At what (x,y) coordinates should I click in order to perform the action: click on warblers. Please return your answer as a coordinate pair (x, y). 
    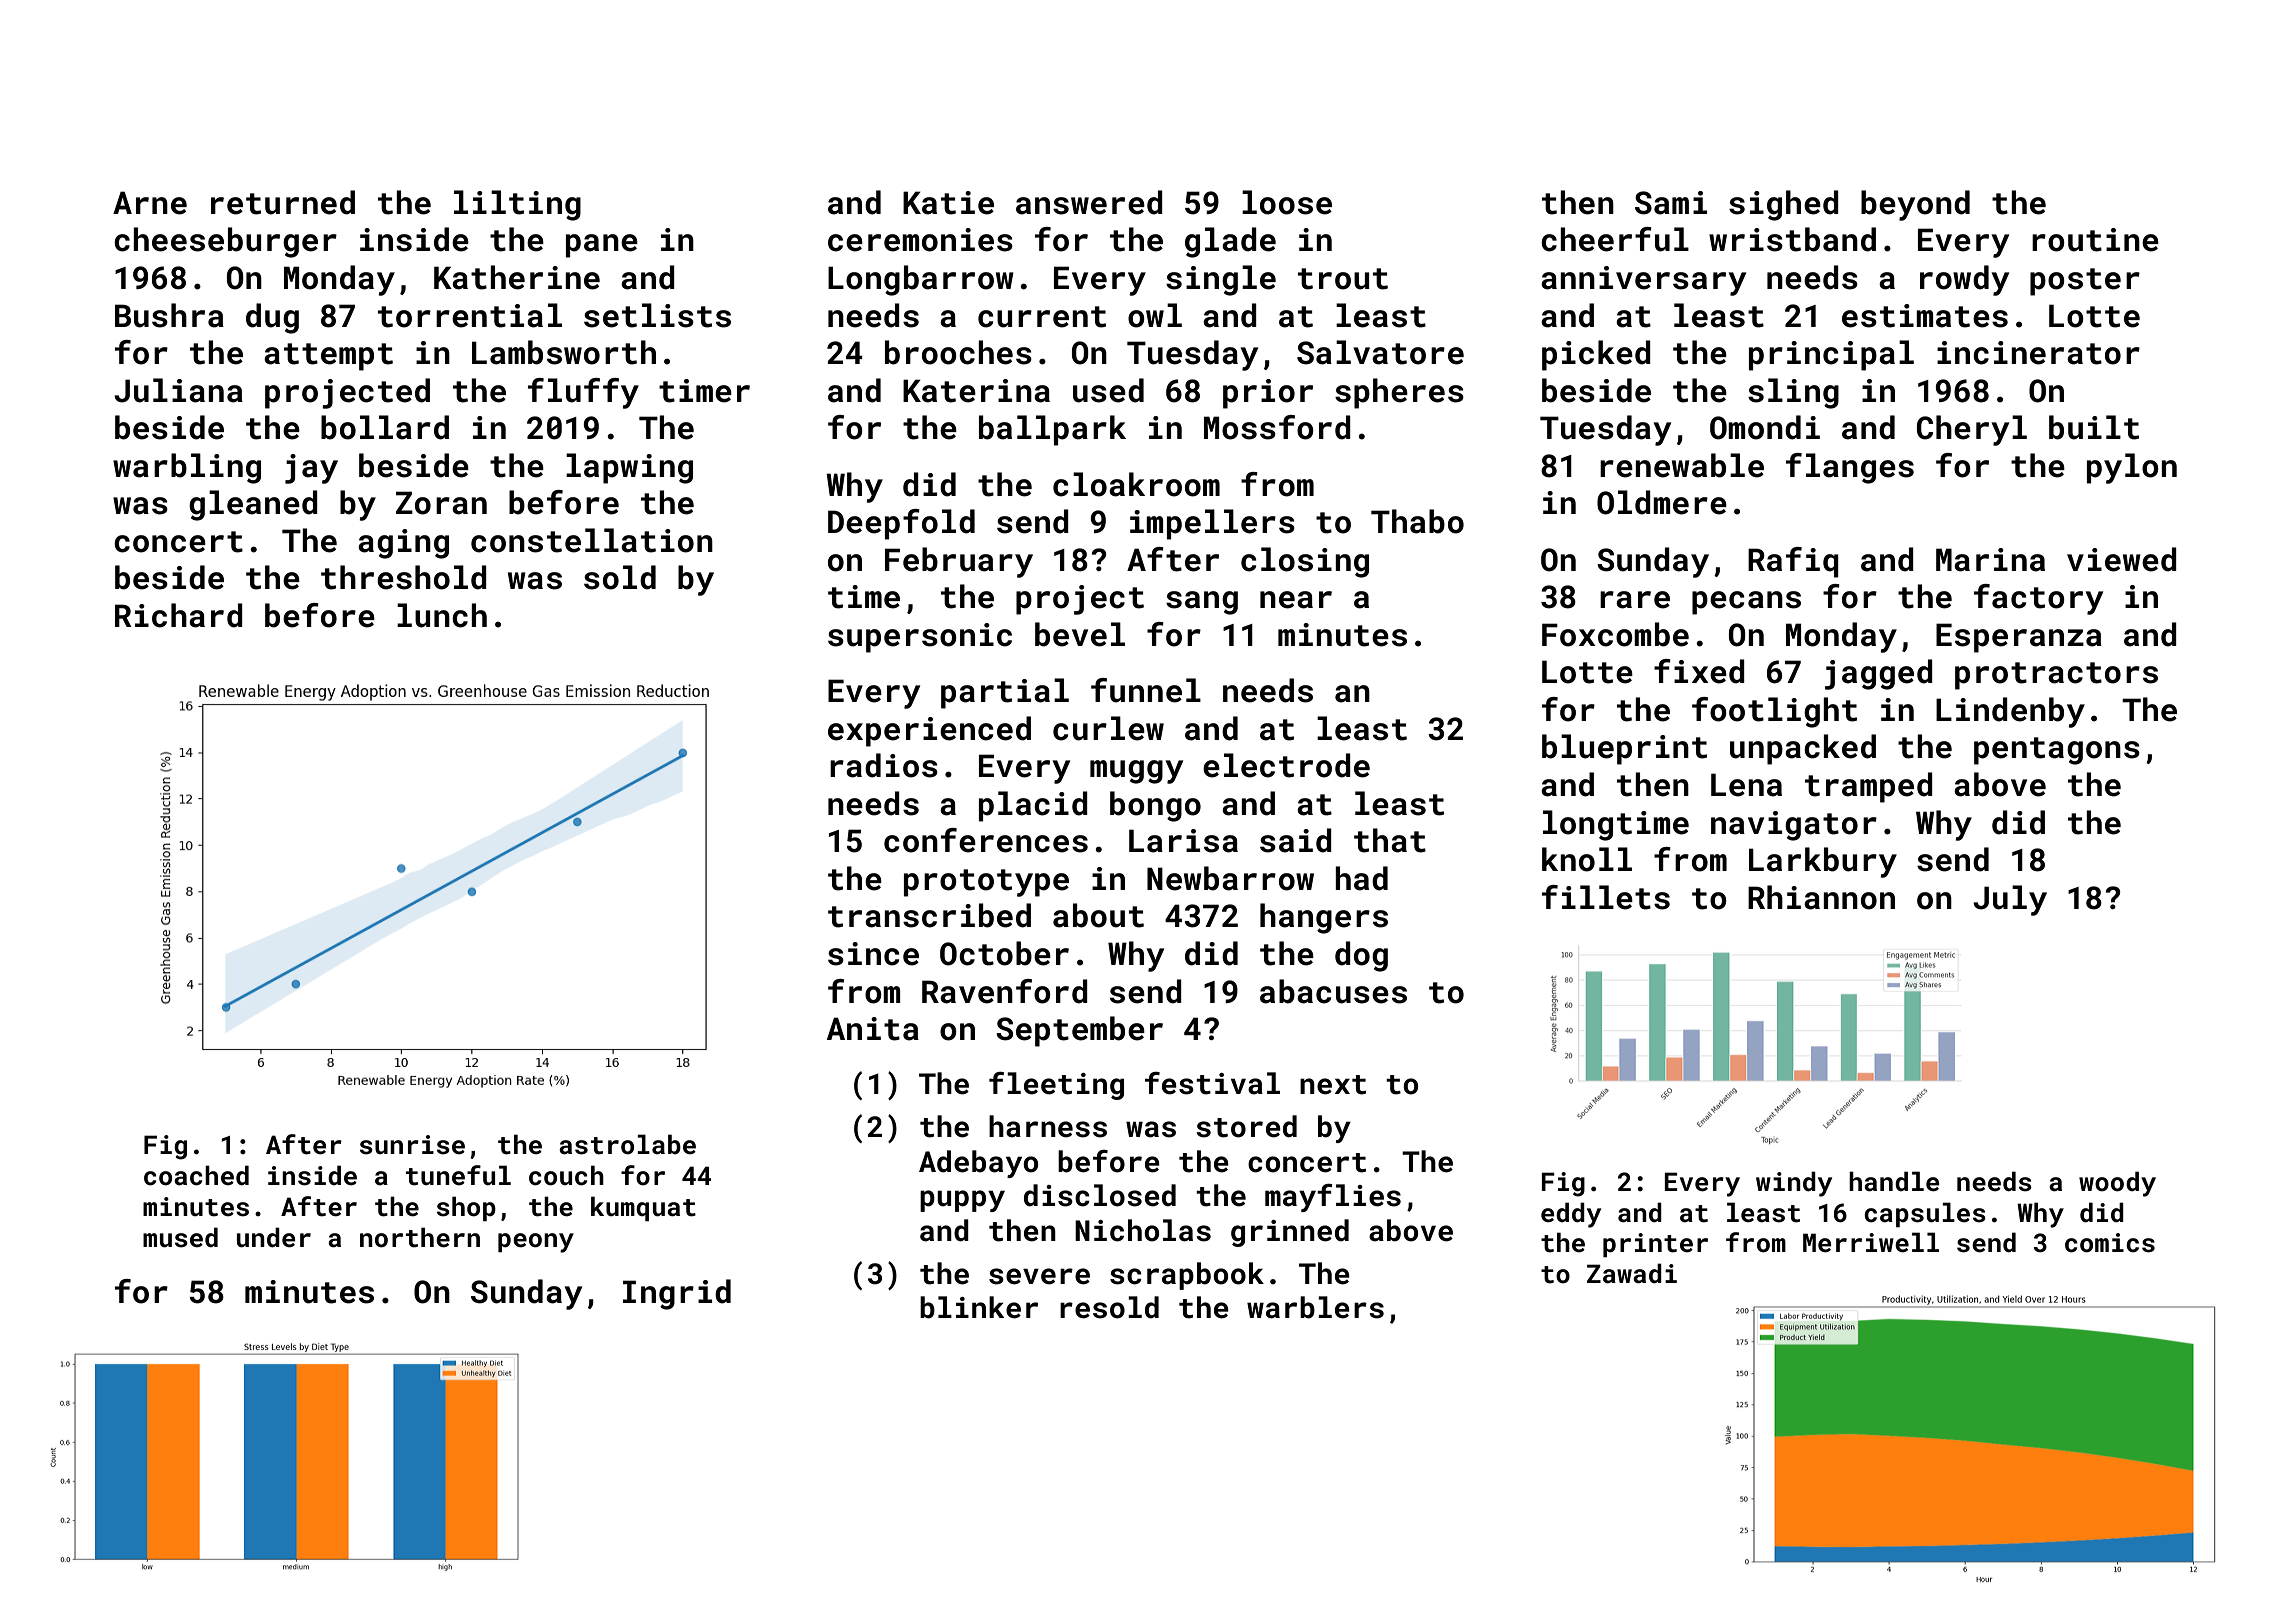
    Looking at the image, I should click on (1315, 1307).
